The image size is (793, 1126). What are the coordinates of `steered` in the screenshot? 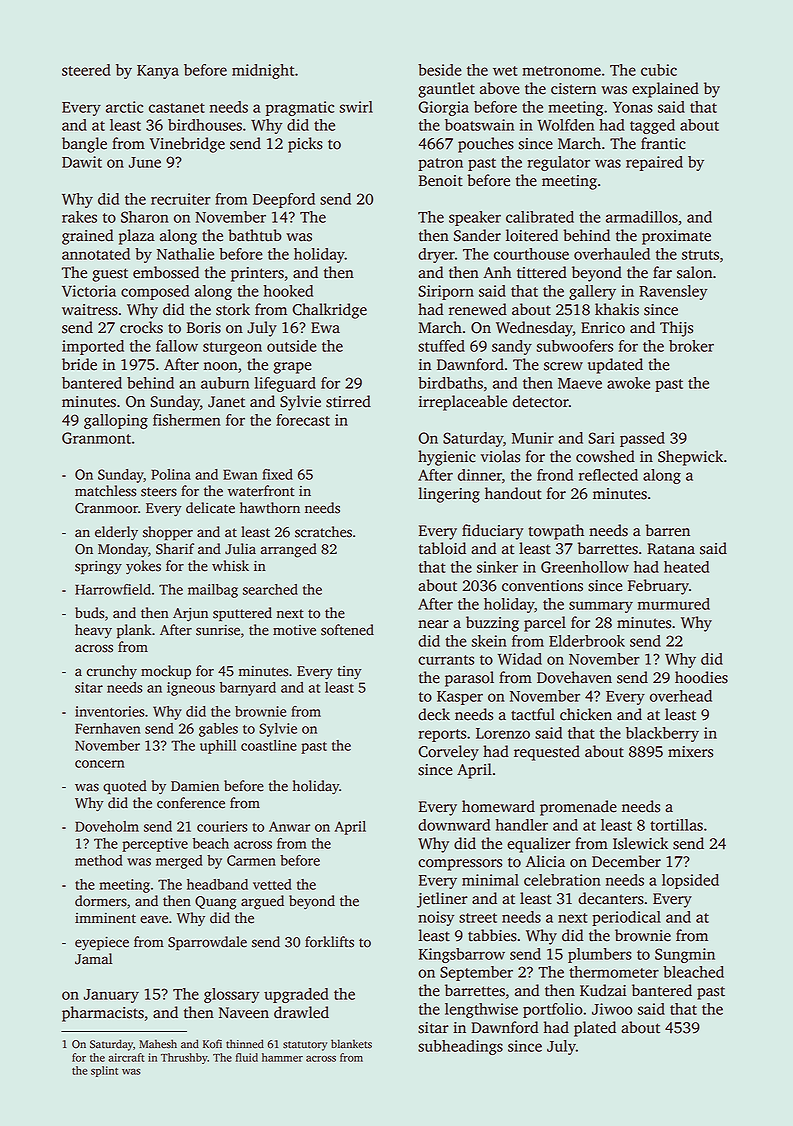 It's located at (86, 70).
